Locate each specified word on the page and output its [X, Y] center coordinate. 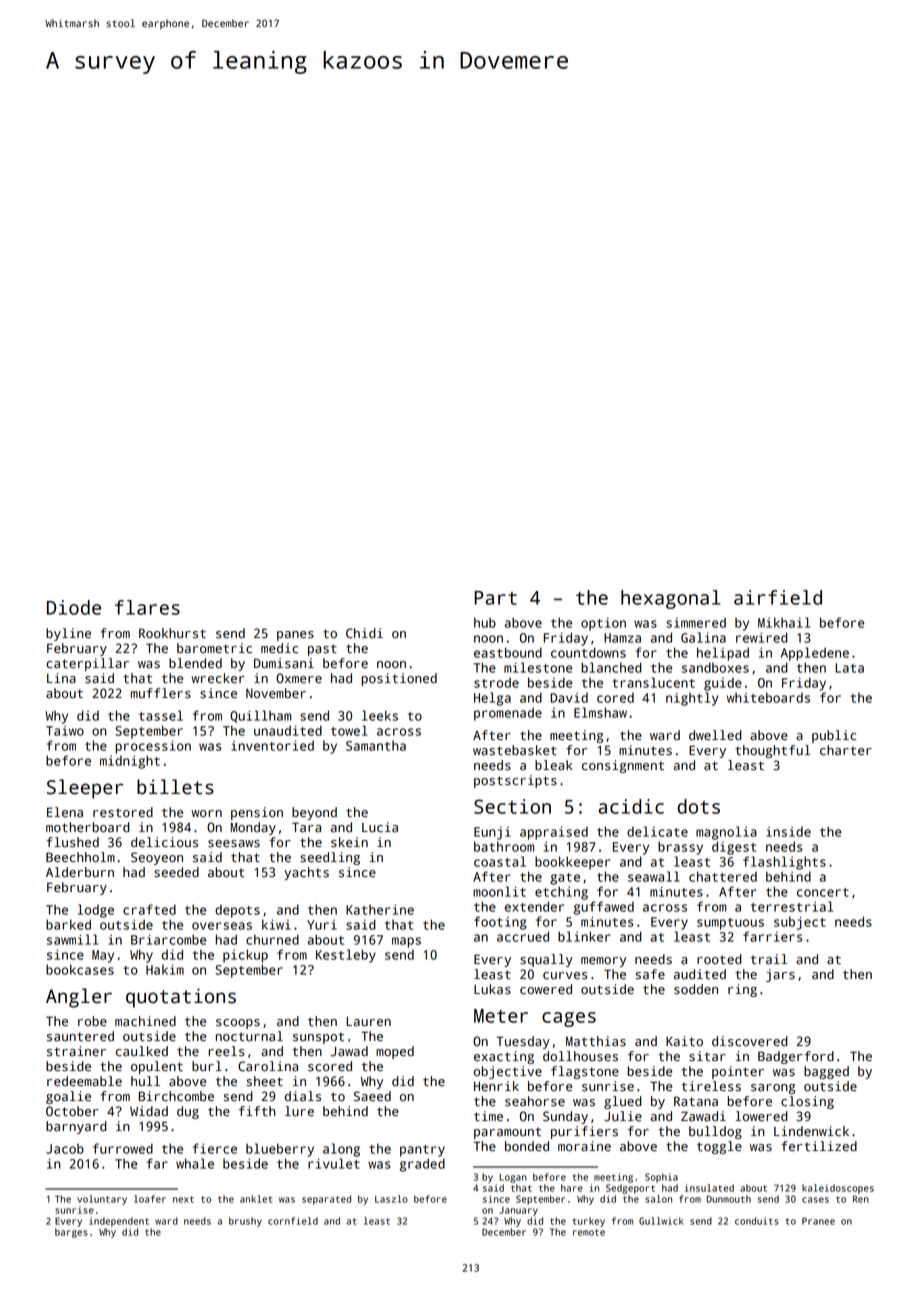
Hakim [165, 969]
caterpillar [87, 664]
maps [406, 942]
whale [195, 1163]
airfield [778, 597]
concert [823, 892]
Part [495, 598]
